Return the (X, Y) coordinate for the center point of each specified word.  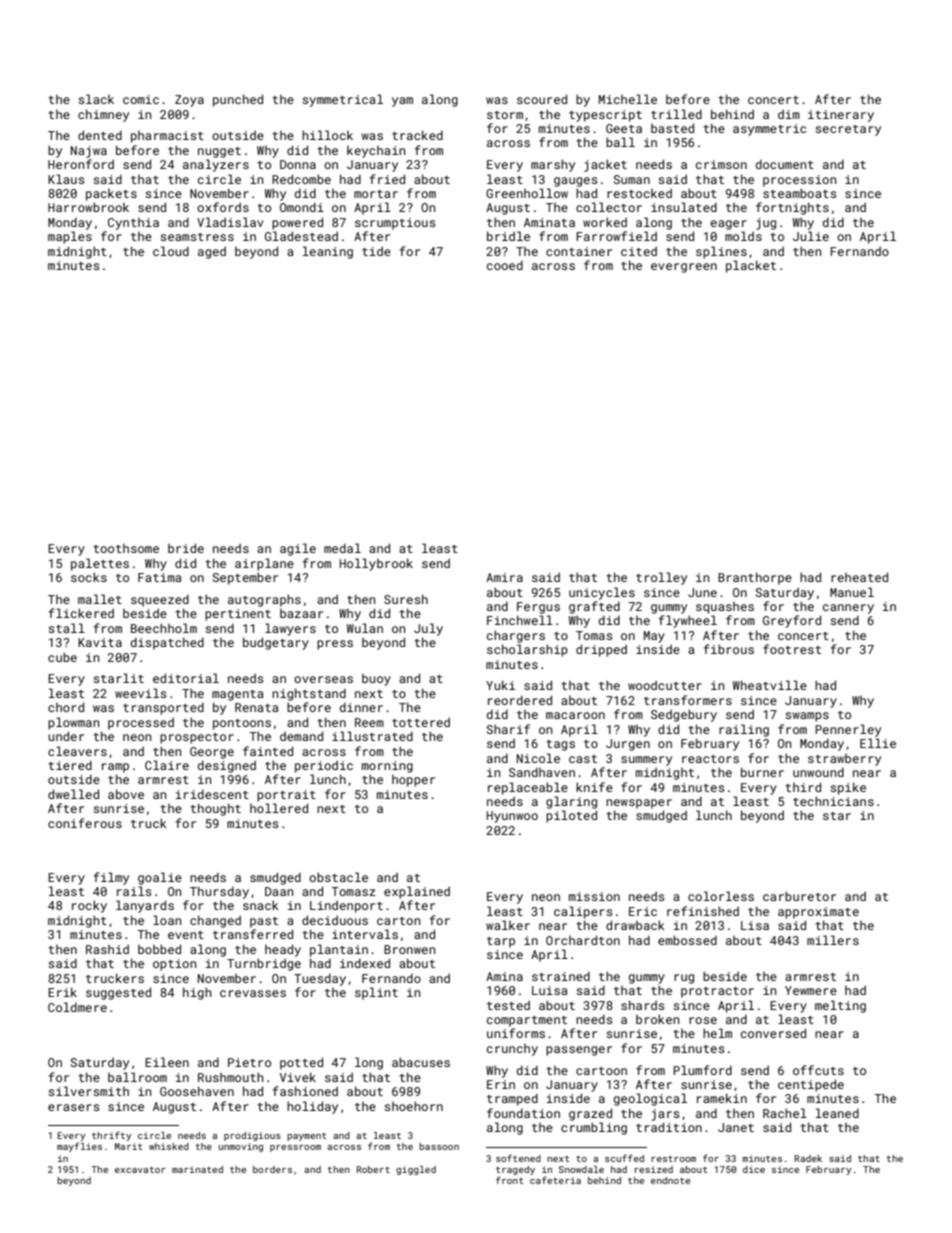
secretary (848, 130)
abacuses (421, 1062)
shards (642, 1005)
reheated (859, 577)
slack (96, 99)
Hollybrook (376, 564)
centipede (811, 1085)
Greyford (792, 621)
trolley (661, 578)
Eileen (167, 1062)
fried (387, 179)
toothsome (126, 548)
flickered (81, 613)
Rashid (107, 949)
